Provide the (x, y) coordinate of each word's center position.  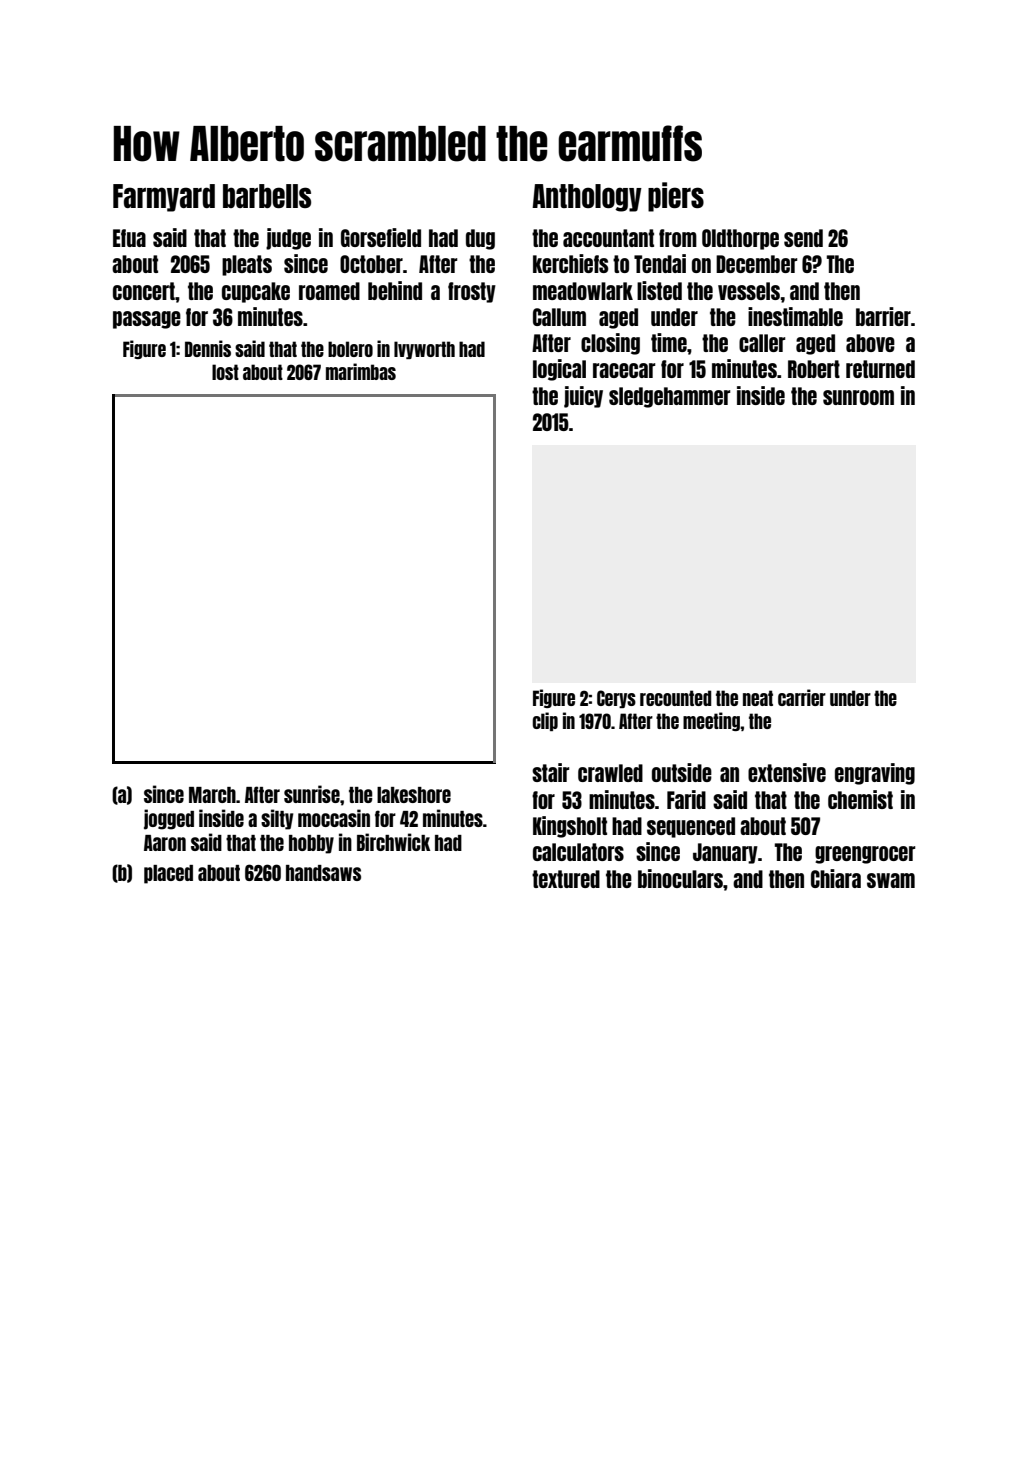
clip (545, 721)
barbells (267, 196)
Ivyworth (424, 350)
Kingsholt (570, 827)
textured (566, 879)
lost (225, 372)
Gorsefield (381, 237)
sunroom (858, 397)
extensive (787, 772)
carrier (802, 697)
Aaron (165, 843)
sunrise (312, 794)
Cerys (616, 699)
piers (676, 197)
